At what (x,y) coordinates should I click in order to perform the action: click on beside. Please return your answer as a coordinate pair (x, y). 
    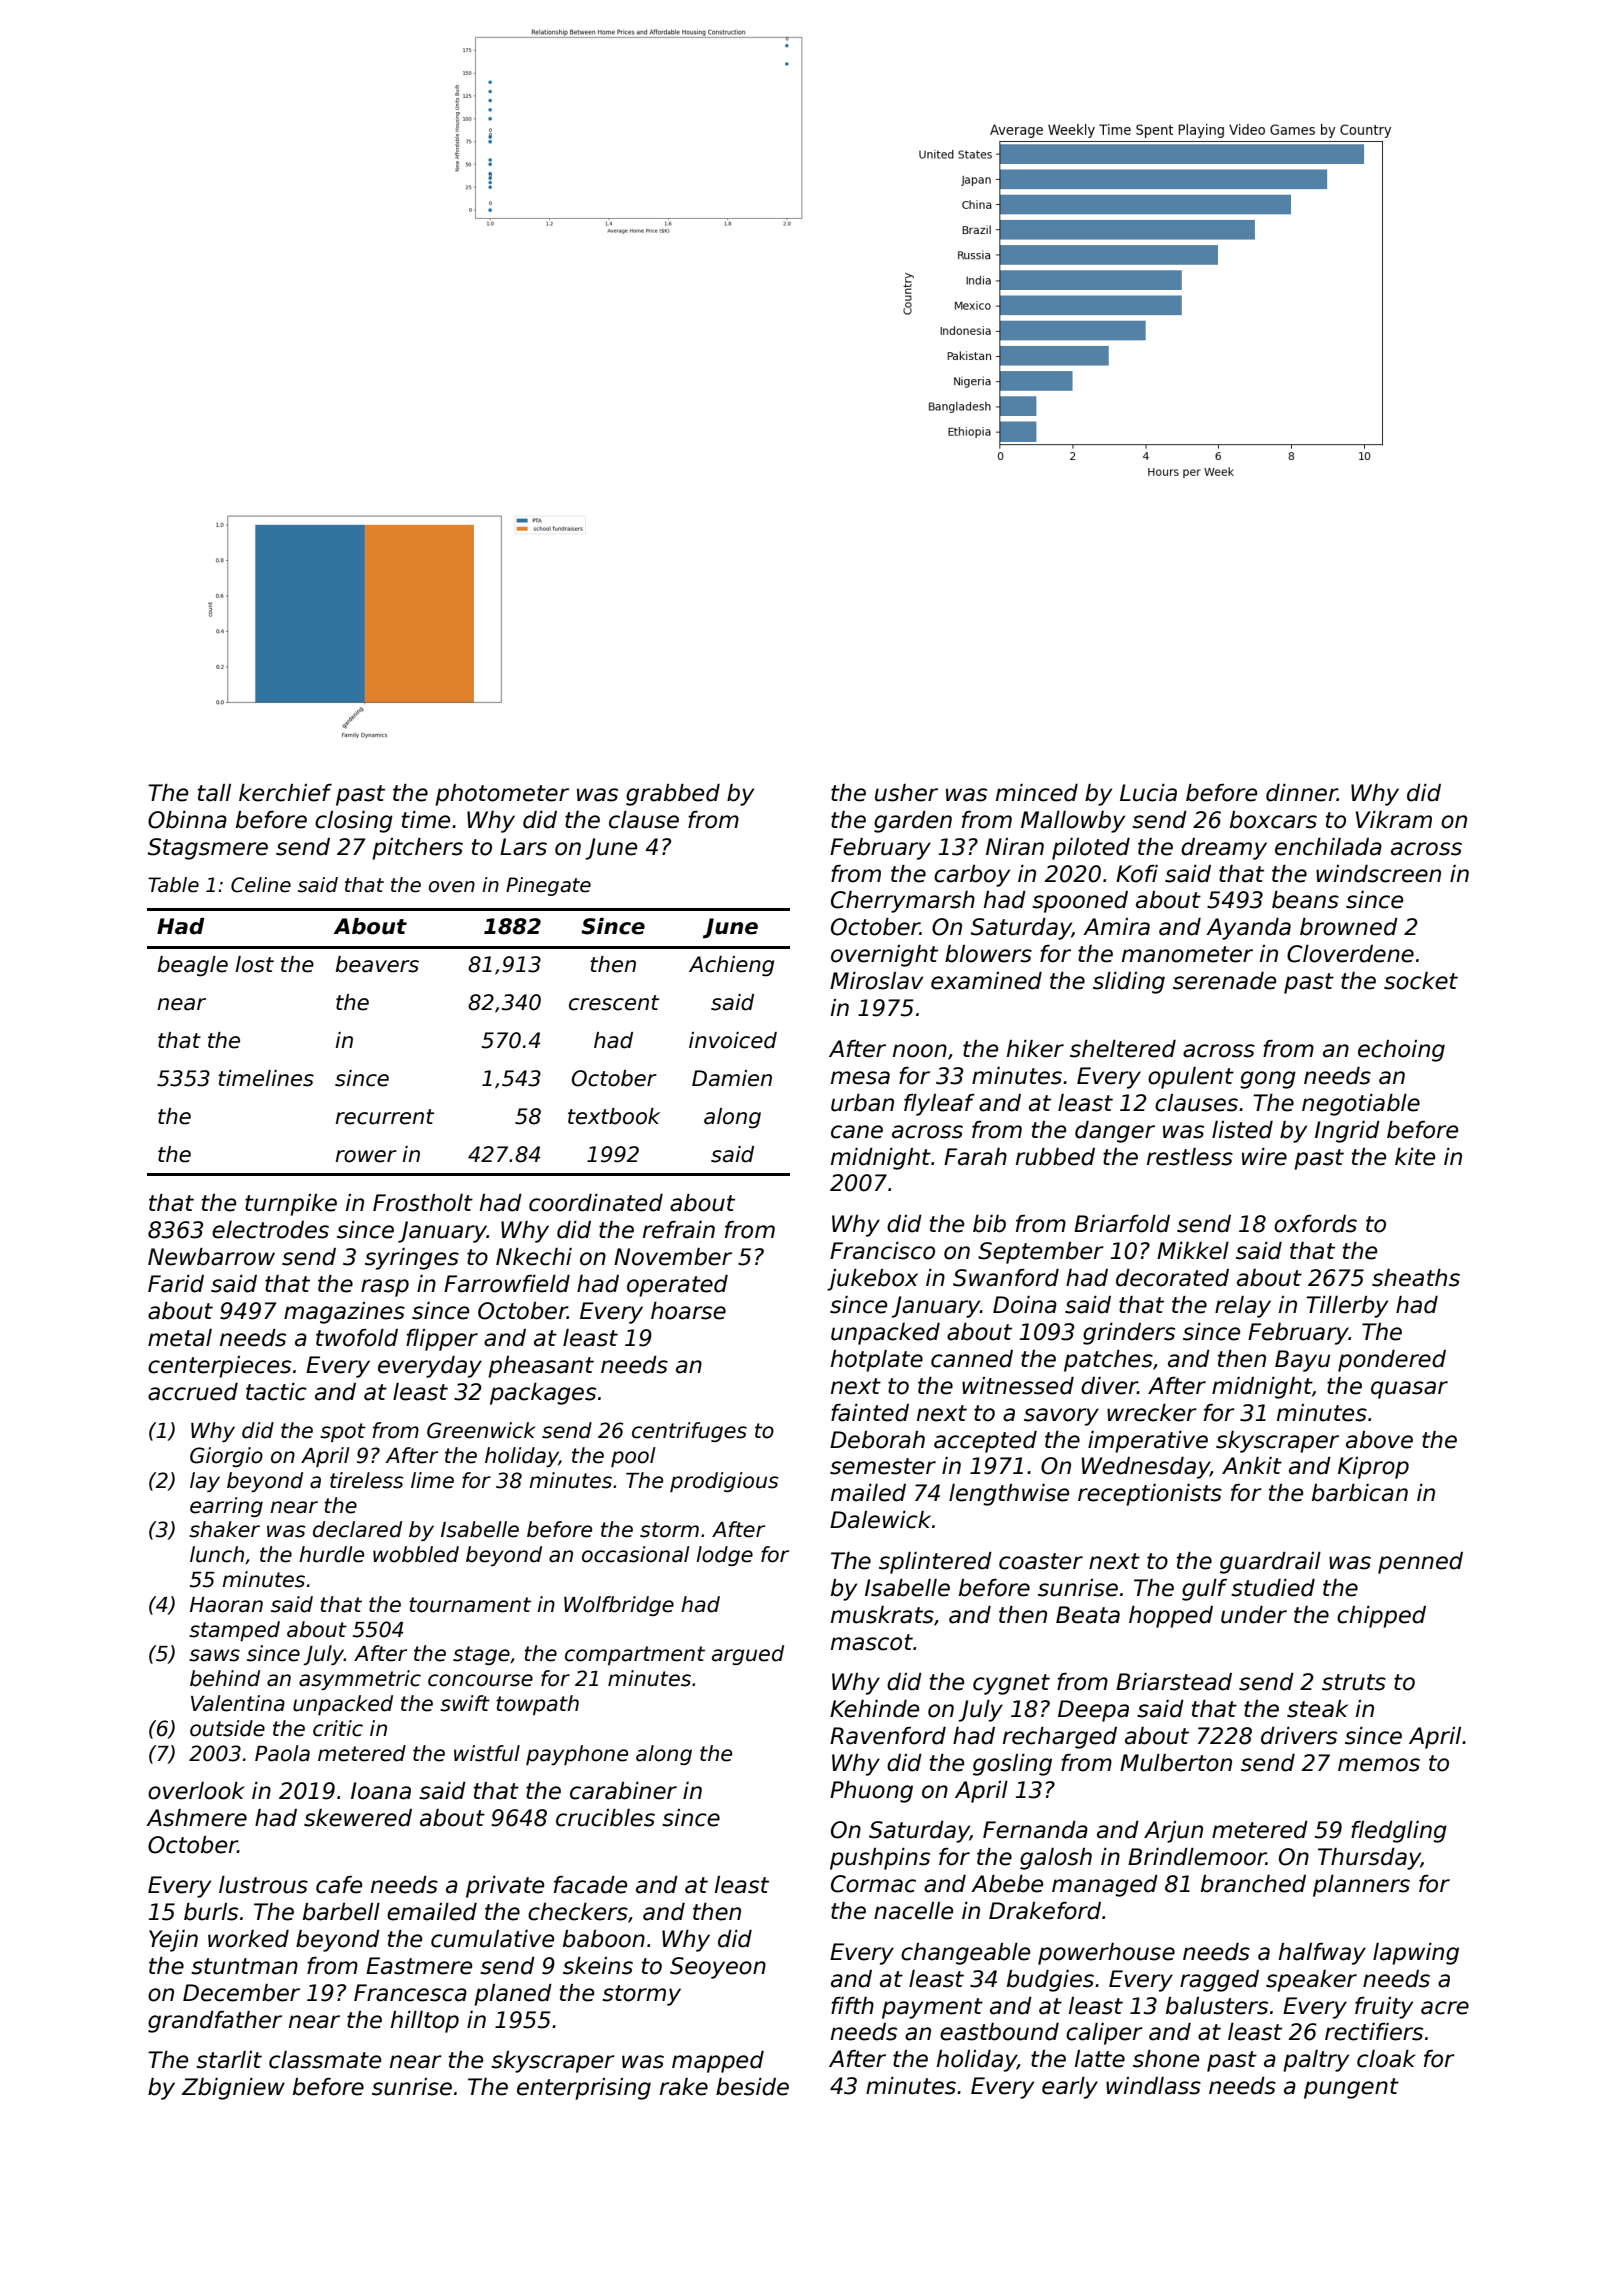
    Looking at the image, I should click on (752, 2087).
